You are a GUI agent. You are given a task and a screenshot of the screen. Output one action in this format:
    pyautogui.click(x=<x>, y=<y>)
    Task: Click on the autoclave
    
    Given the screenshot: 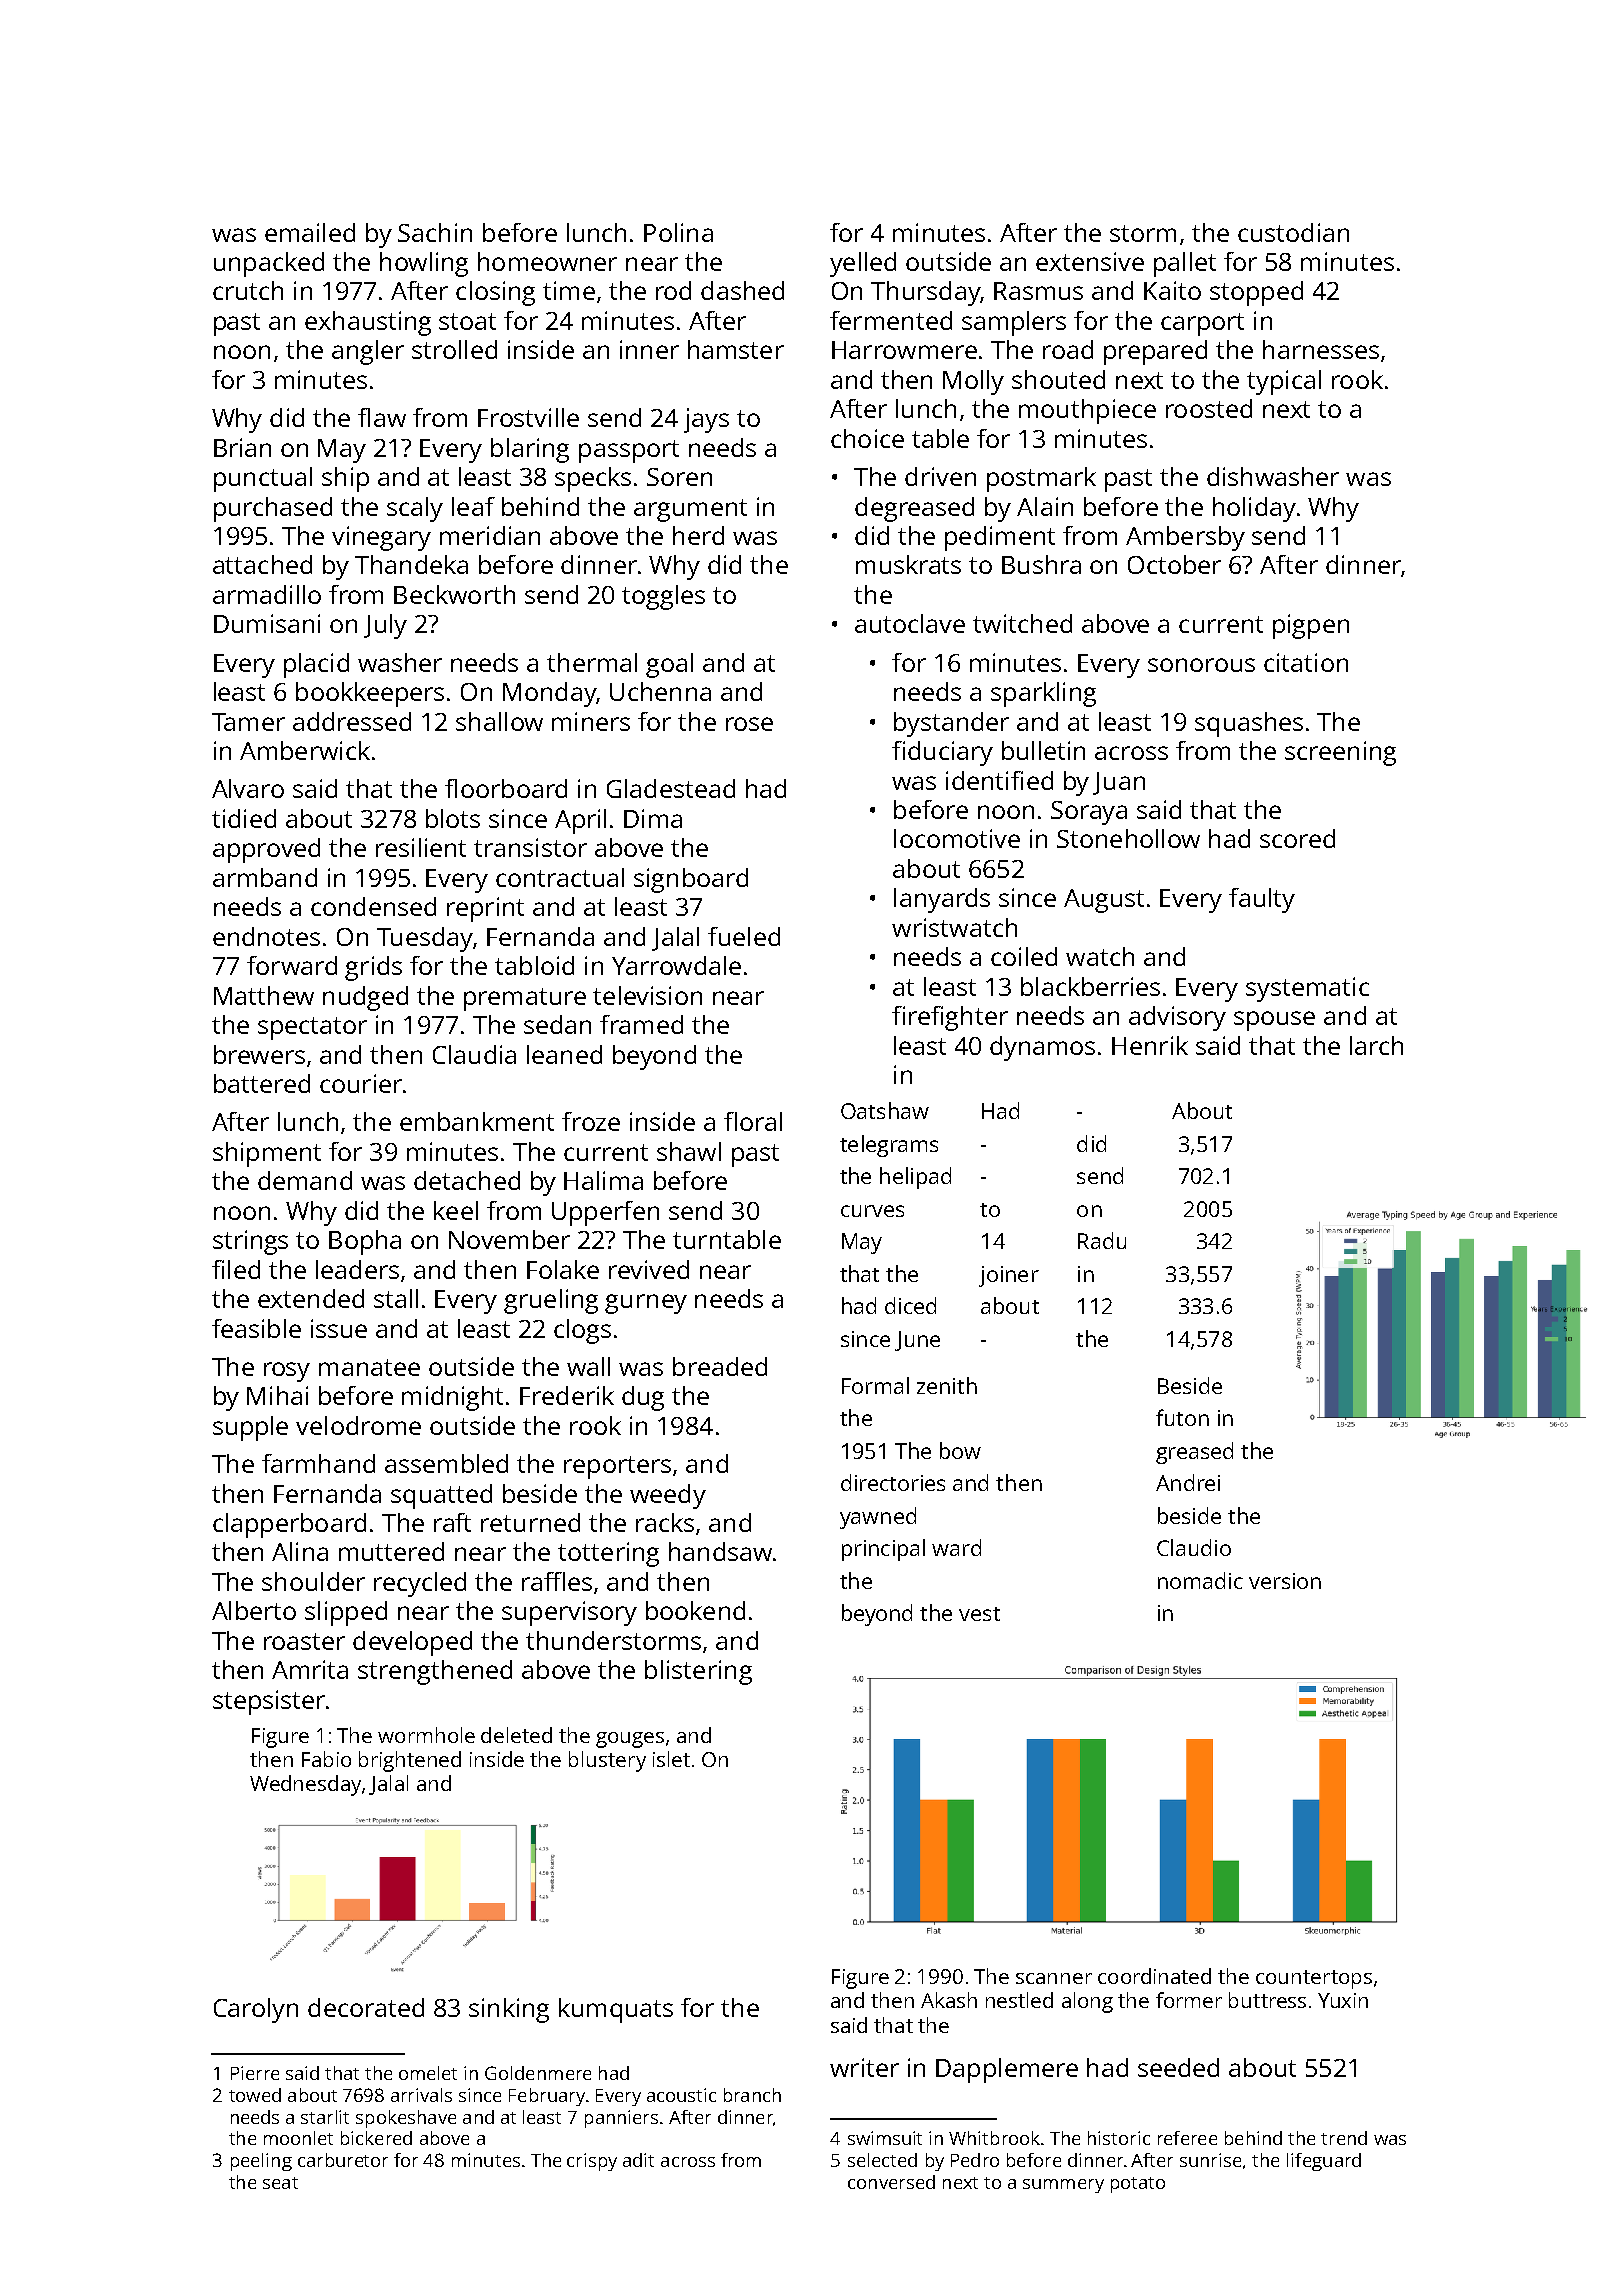 What is the action you would take?
    pyautogui.click(x=910, y=623)
